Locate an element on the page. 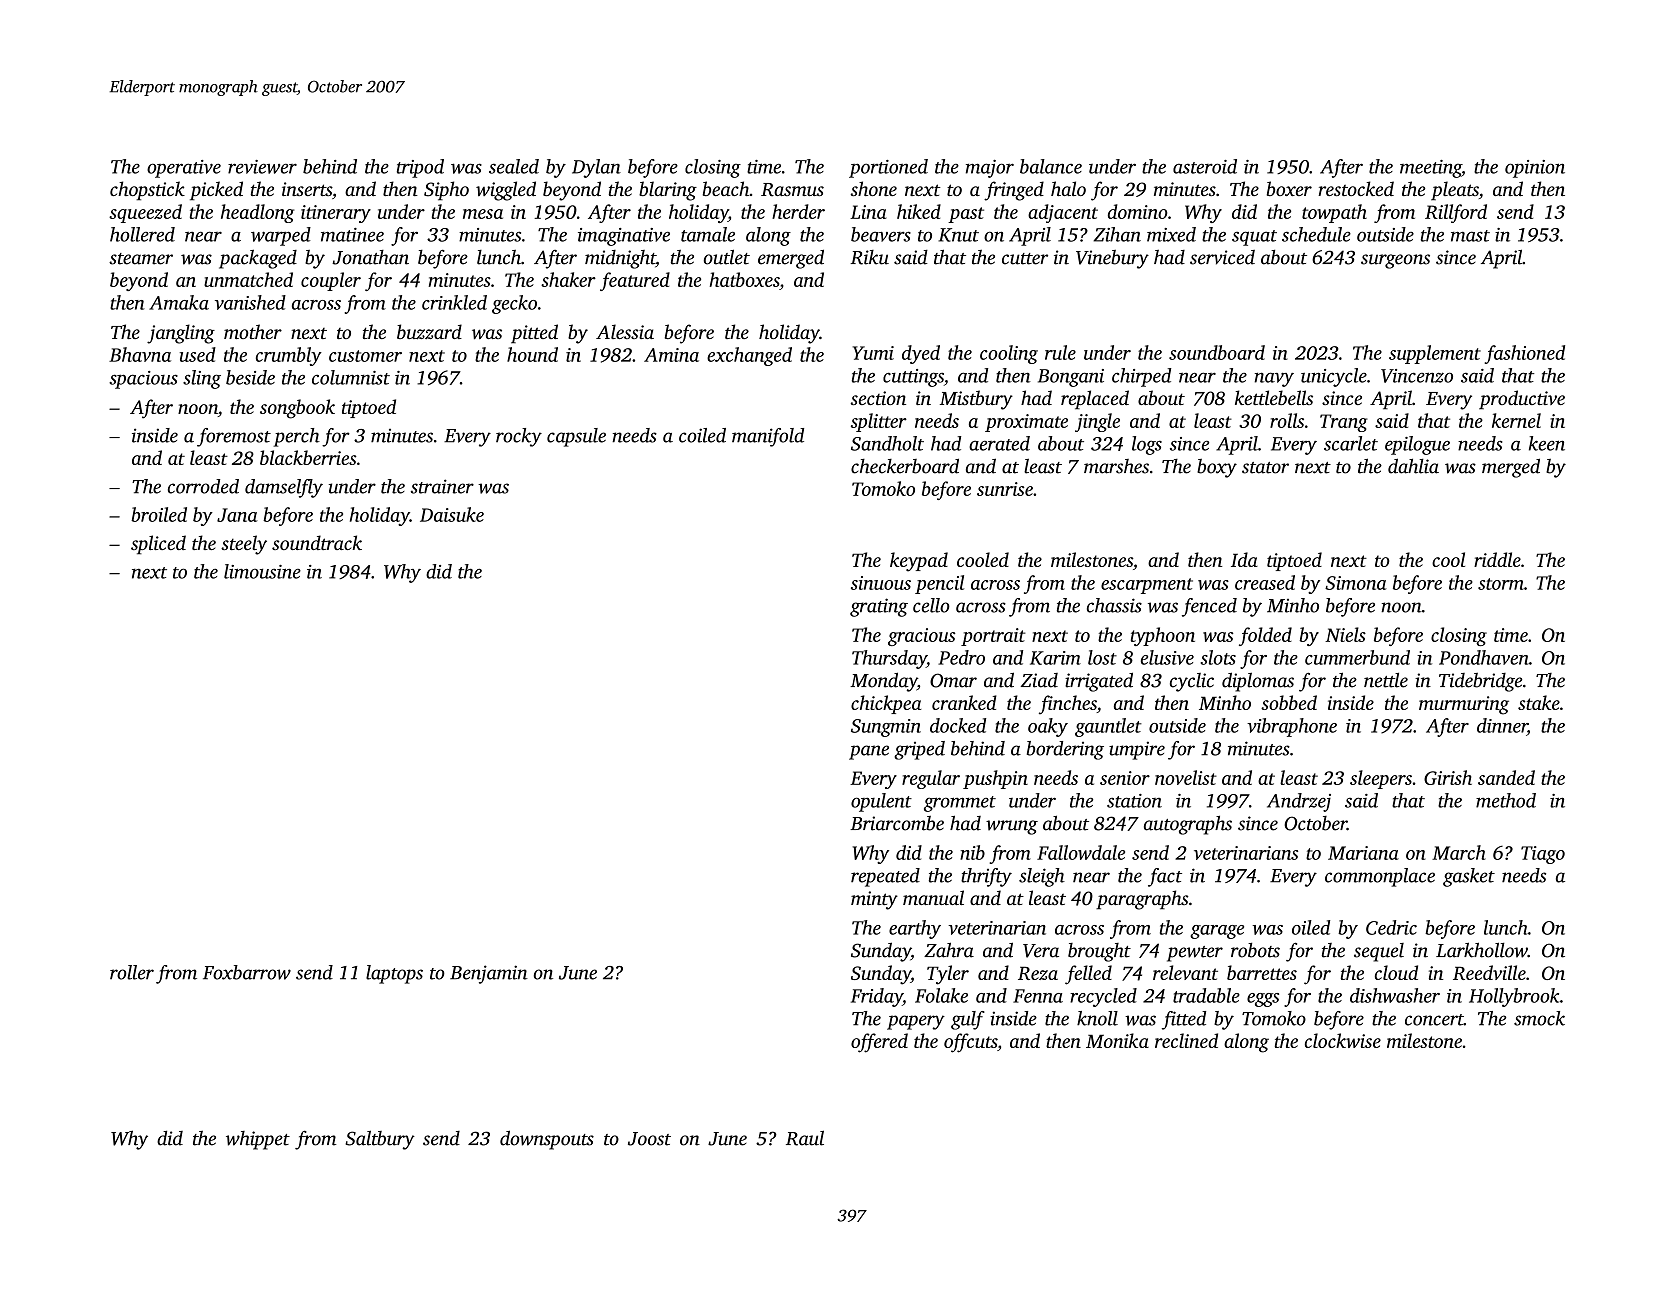 This image has height=1294, width=1675. Andrzej is located at coordinates (1299, 802).
